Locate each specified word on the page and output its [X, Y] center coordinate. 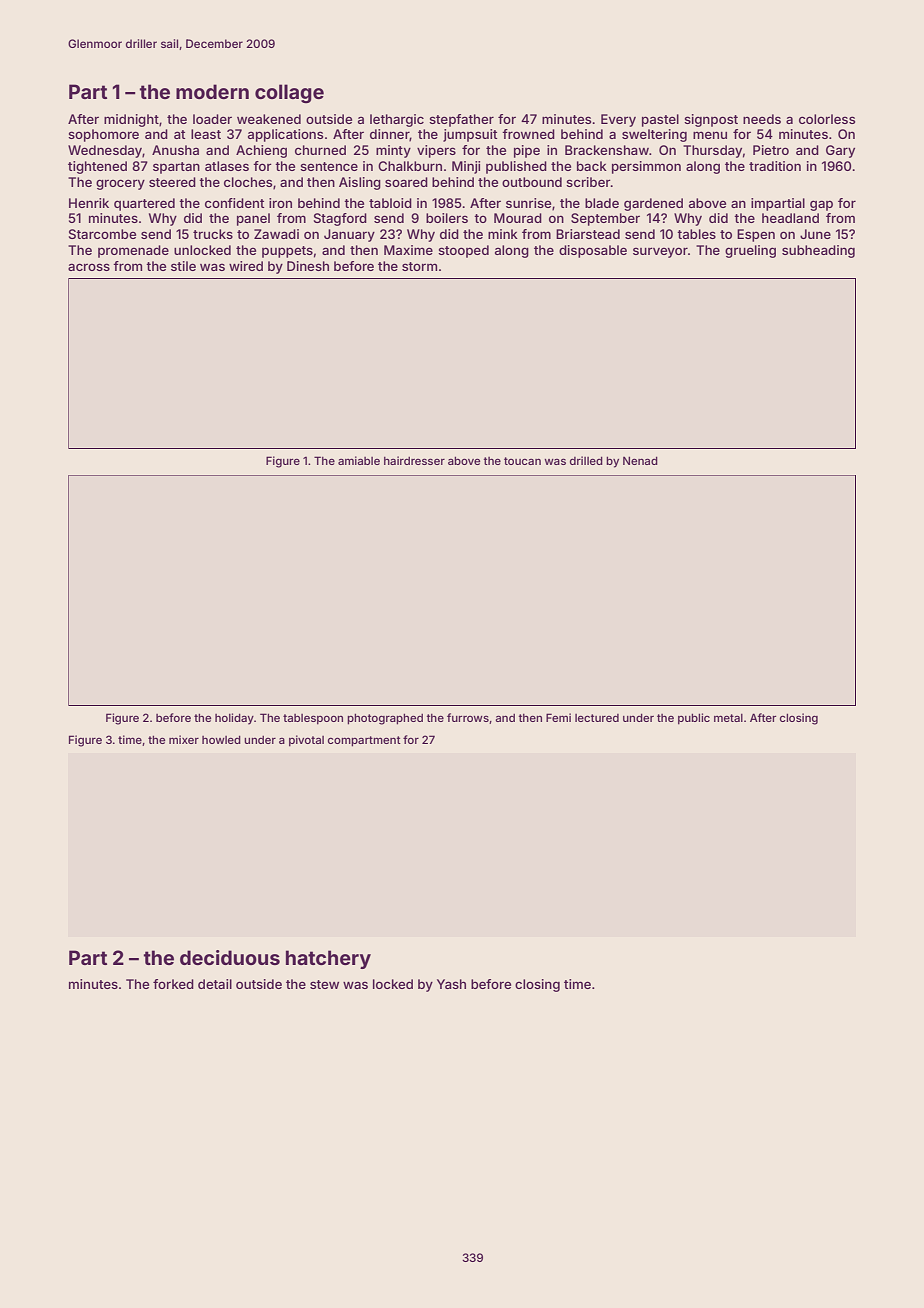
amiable [359, 460]
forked [173, 984]
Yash [451, 984]
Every [618, 120]
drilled [586, 460]
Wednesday [105, 151]
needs [762, 119]
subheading [818, 251]
